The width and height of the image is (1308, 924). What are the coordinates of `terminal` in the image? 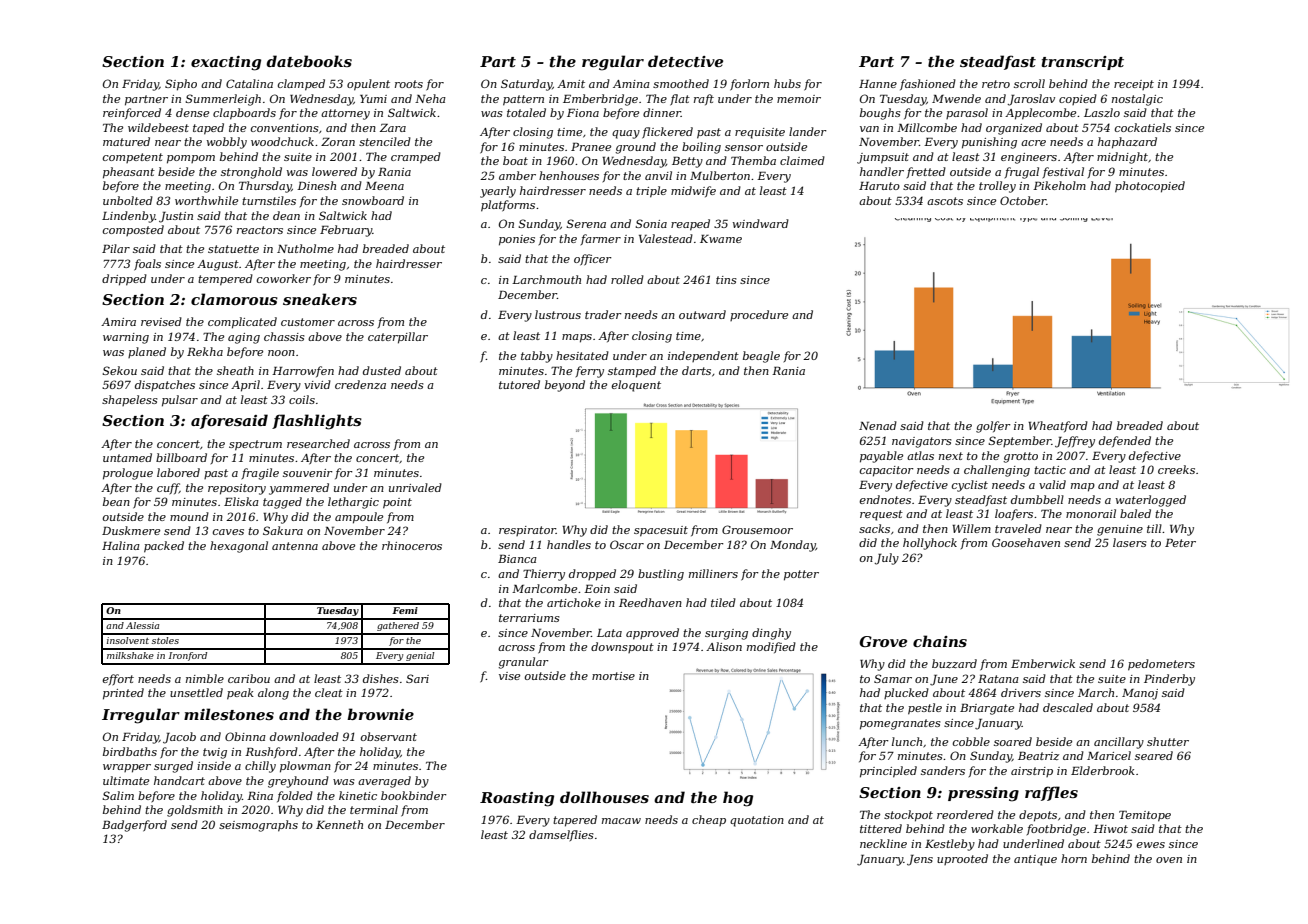 It's located at (374, 809).
